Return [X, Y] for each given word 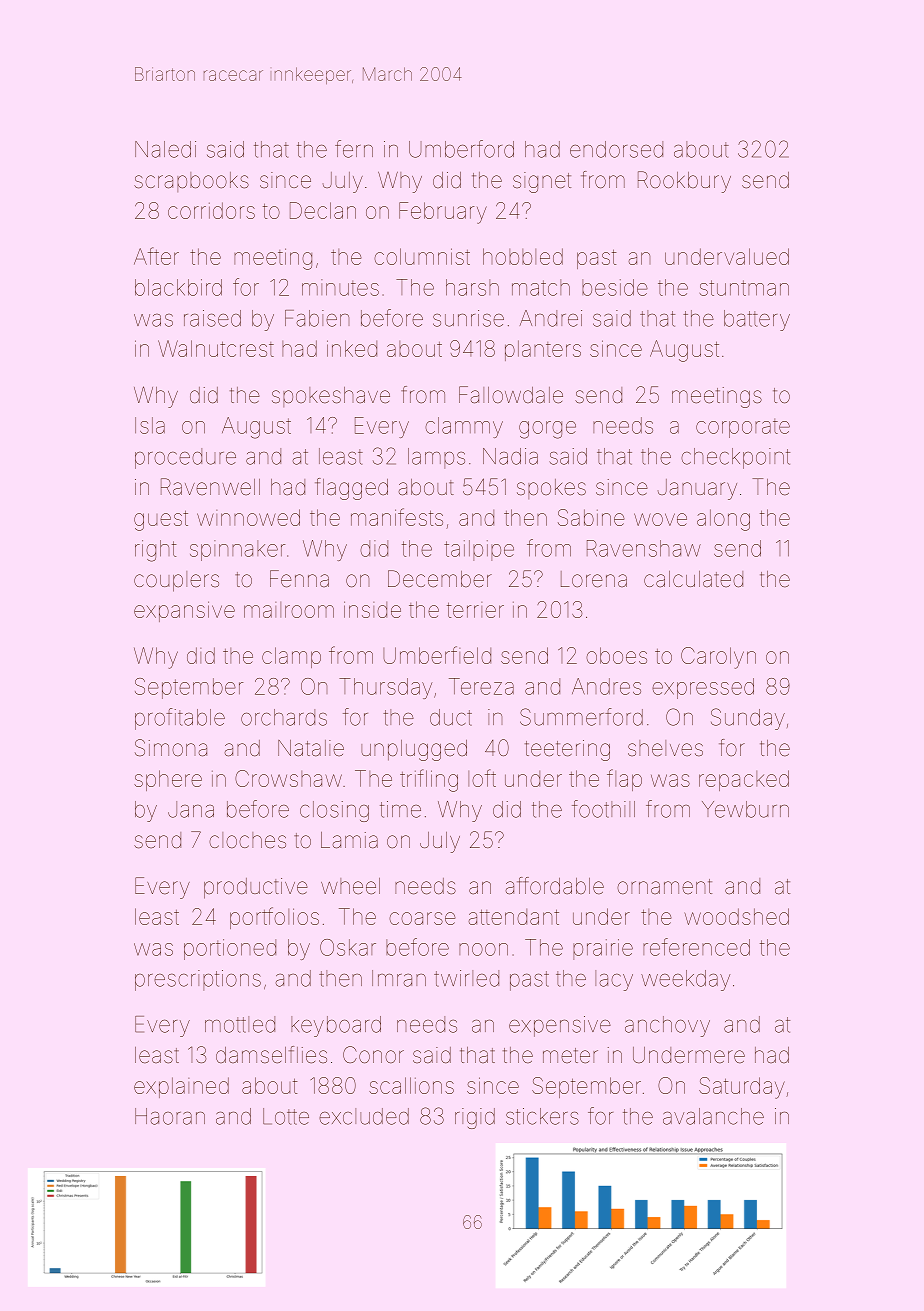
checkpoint [735, 458]
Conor [373, 1054]
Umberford [461, 149]
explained [181, 1087]
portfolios [274, 918]
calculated [693, 579]
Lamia [349, 840]
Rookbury [684, 182]
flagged [351, 489]
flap [624, 780]
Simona [171, 748]
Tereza [481, 686]
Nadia [510, 456]
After [156, 256]
